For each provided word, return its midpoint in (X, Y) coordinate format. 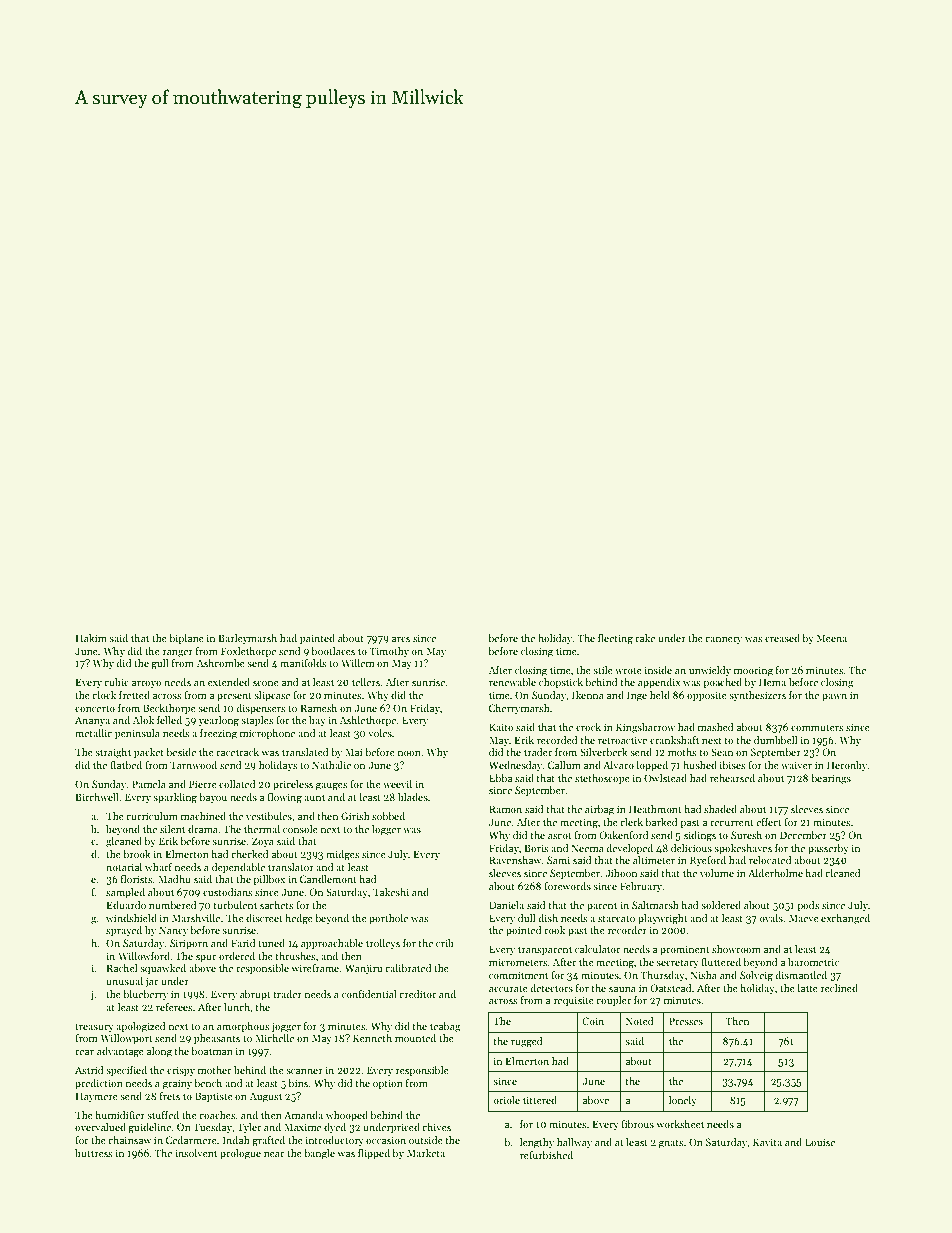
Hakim (91, 638)
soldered (721, 905)
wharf (158, 867)
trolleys (383, 944)
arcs (401, 639)
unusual (124, 981)
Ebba (500, 778)
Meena (831, 638)
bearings (831, 779)
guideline (149, 1128)
